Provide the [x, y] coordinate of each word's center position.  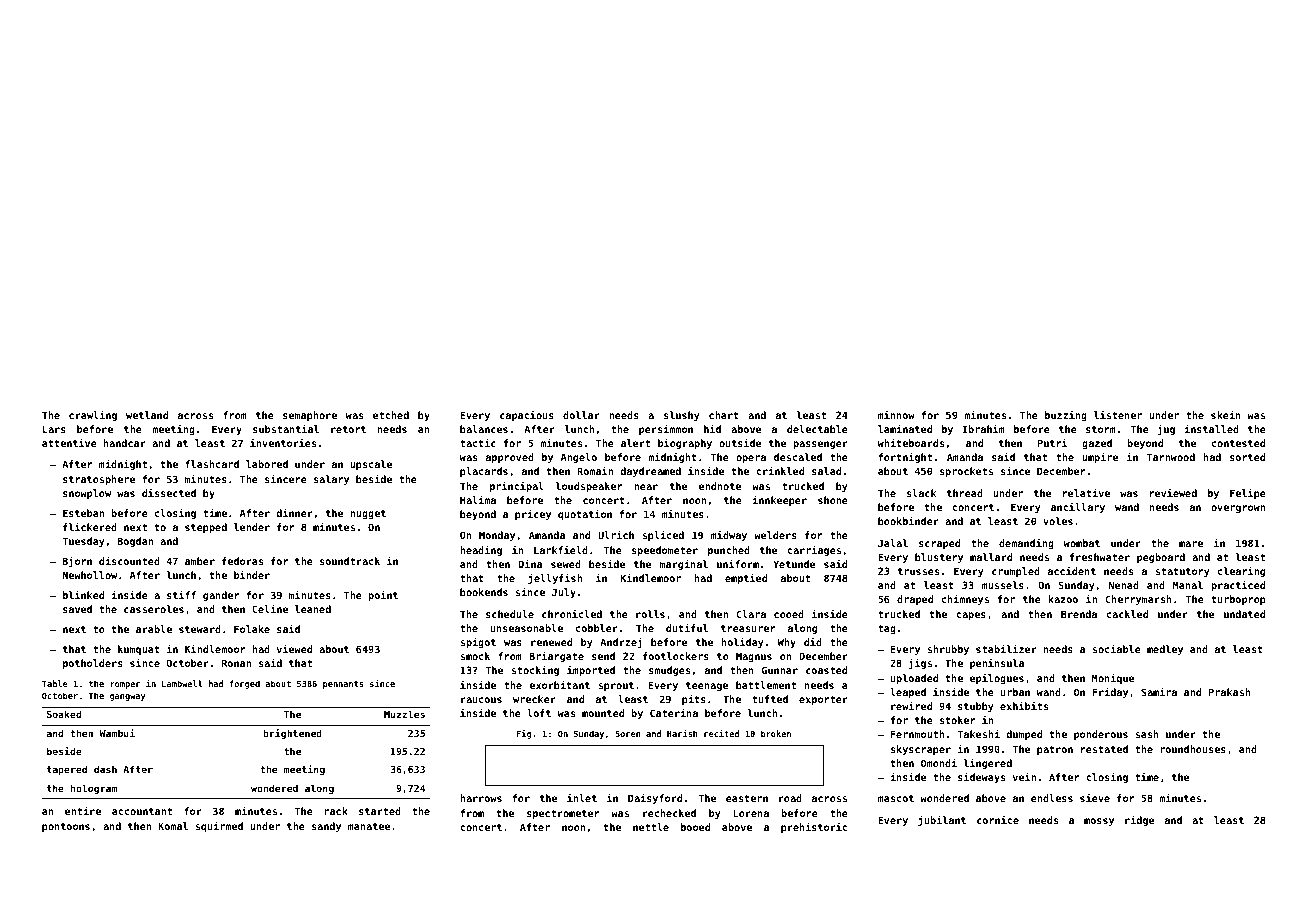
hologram [94, 789]
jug [1166, 430]
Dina [530, 563]
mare [1191, 544]
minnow [896, 415]
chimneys [965, 600]
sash [1147, 734]
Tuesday [83, 542]
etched [391, 415]
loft [539, 713]
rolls [650, 614]
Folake [252, 629]
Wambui [117, 733]
